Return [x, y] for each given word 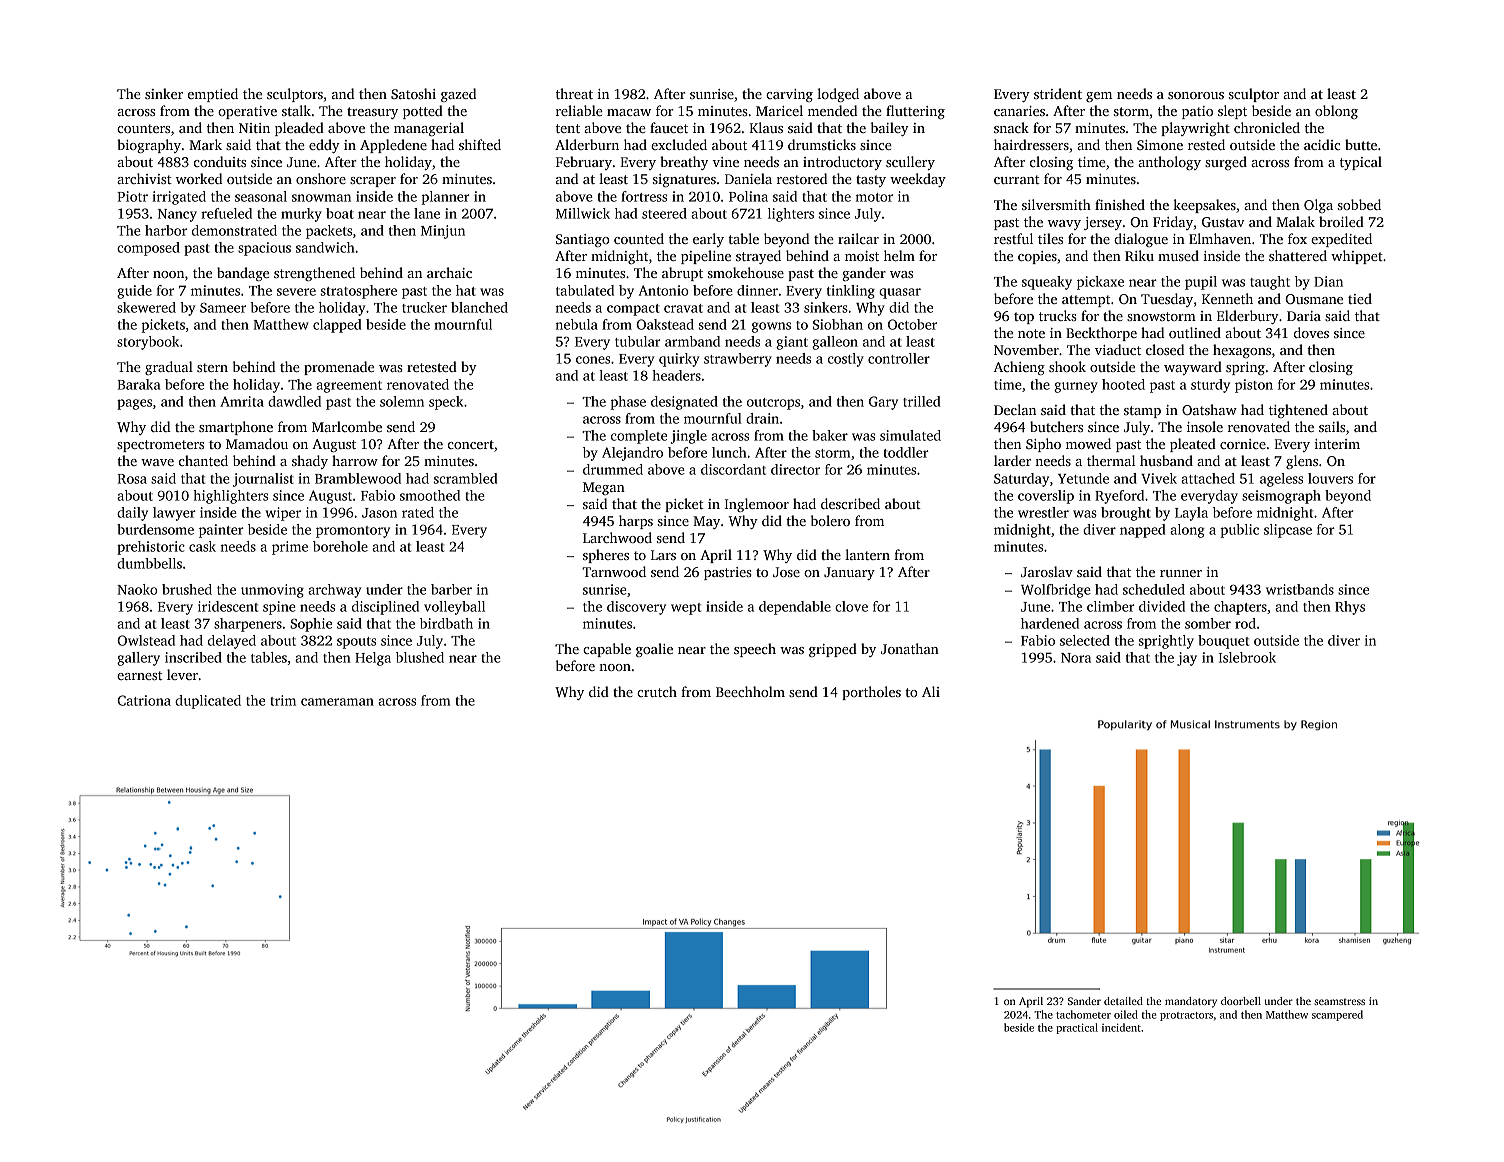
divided [1162, 606]
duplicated [208, 702]
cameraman [337, 702]
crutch [657, 691]
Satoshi [413, 93]
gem [1099, 97]
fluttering [915, 112]
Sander [1084, 1001]
